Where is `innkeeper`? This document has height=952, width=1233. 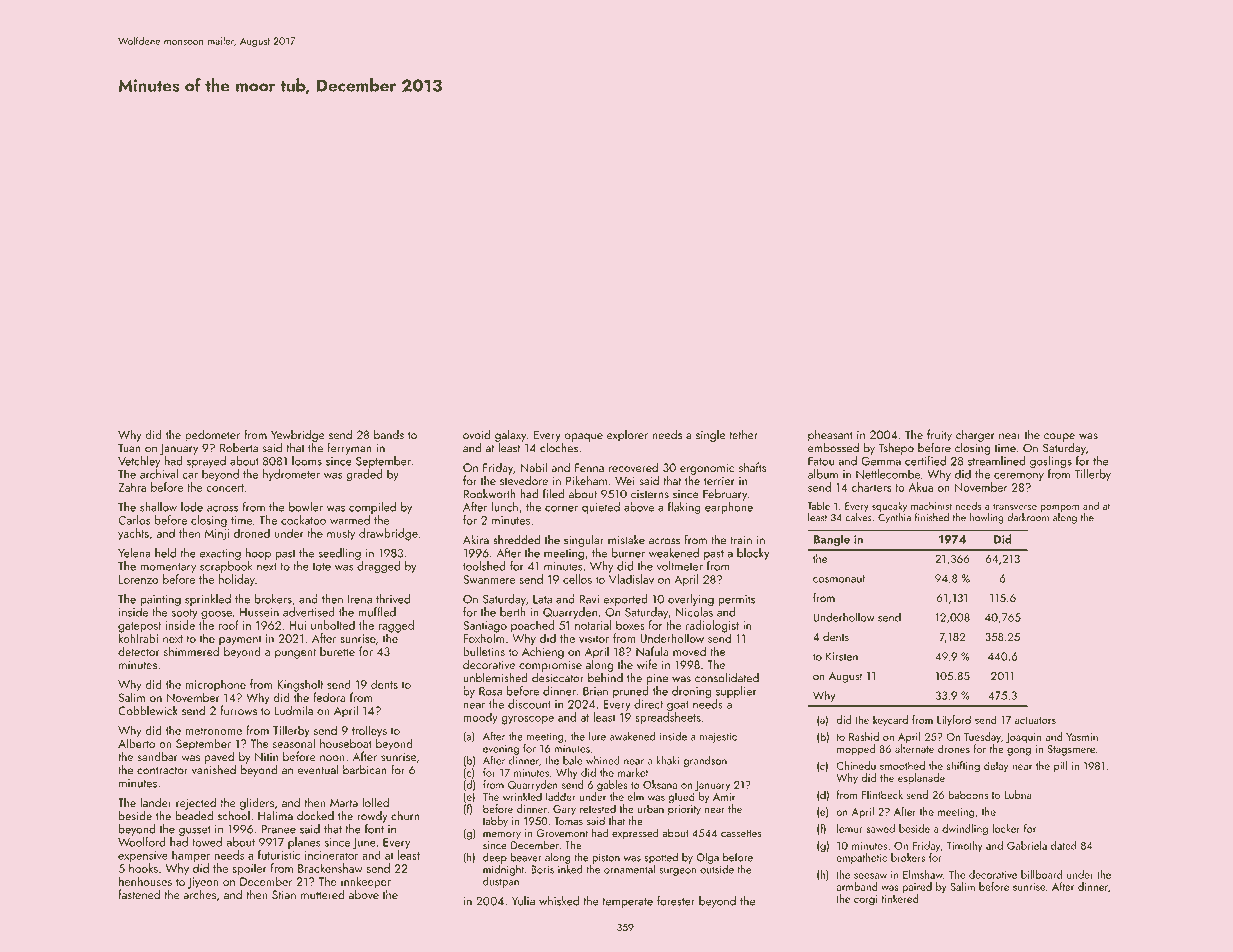 innkeeper is located at coordinates (366, 882).
